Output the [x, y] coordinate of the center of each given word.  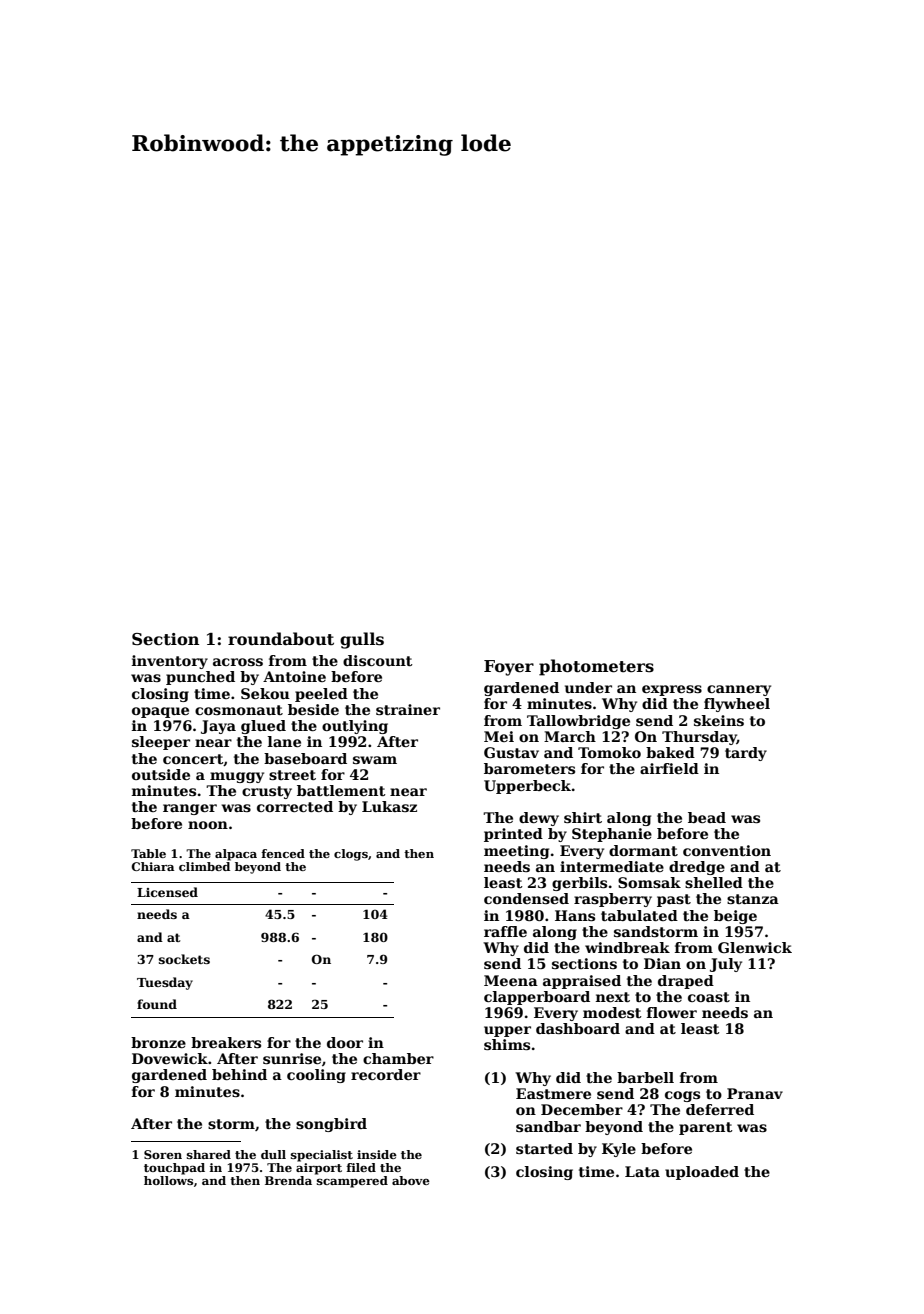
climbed [204, 866]
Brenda [288, 1180]
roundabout [281, 639]
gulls [362, 640]
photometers [596, 667]
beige [735, 917]
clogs [351, 855]
